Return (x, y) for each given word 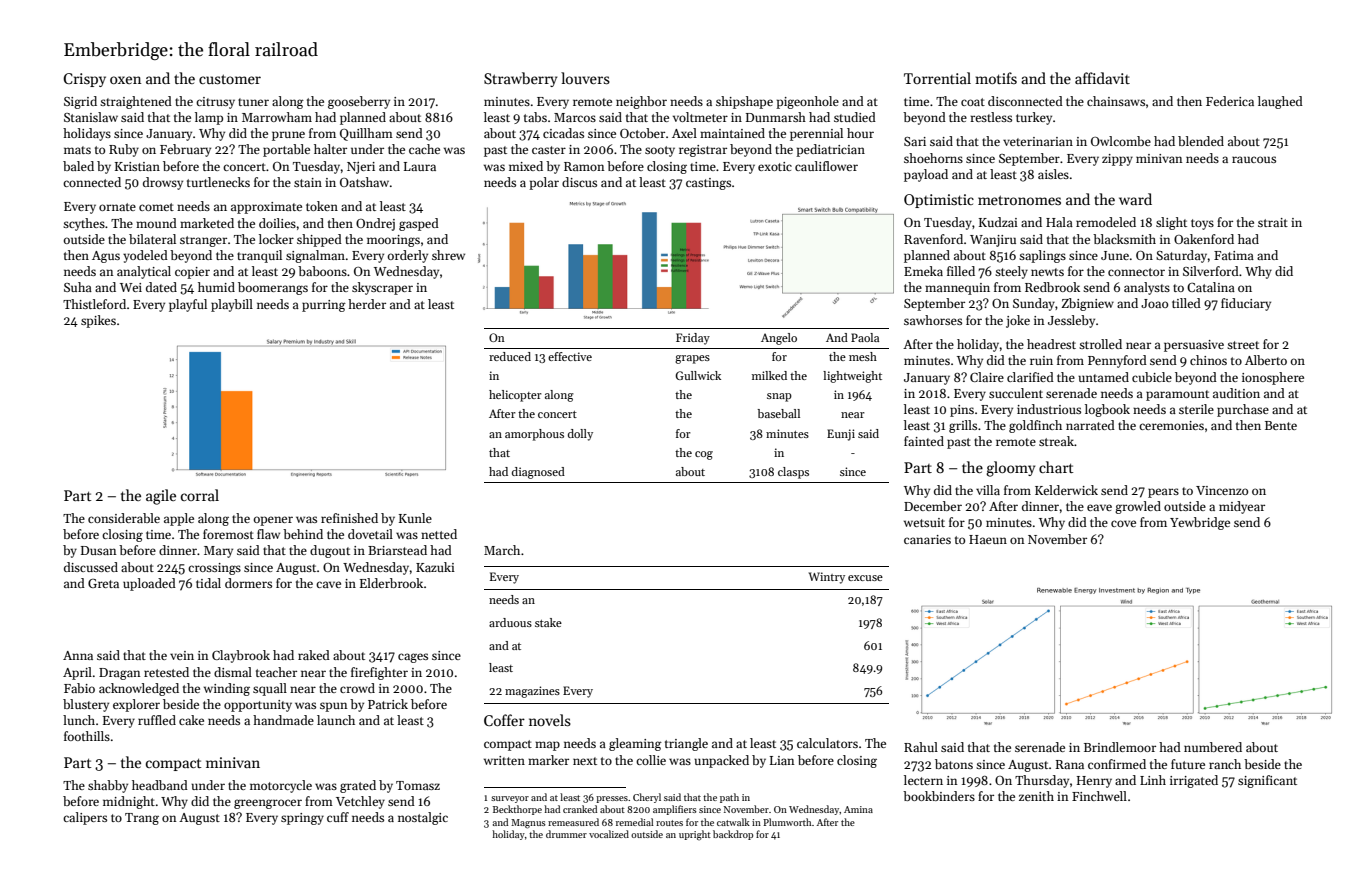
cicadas (563, 133)
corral (200, 495)
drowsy (163, 183)
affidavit (1102, 78)
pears (1163, 493)
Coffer (504, 720)
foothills (87, 736)
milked (769, 375)
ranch (1225, 764)
